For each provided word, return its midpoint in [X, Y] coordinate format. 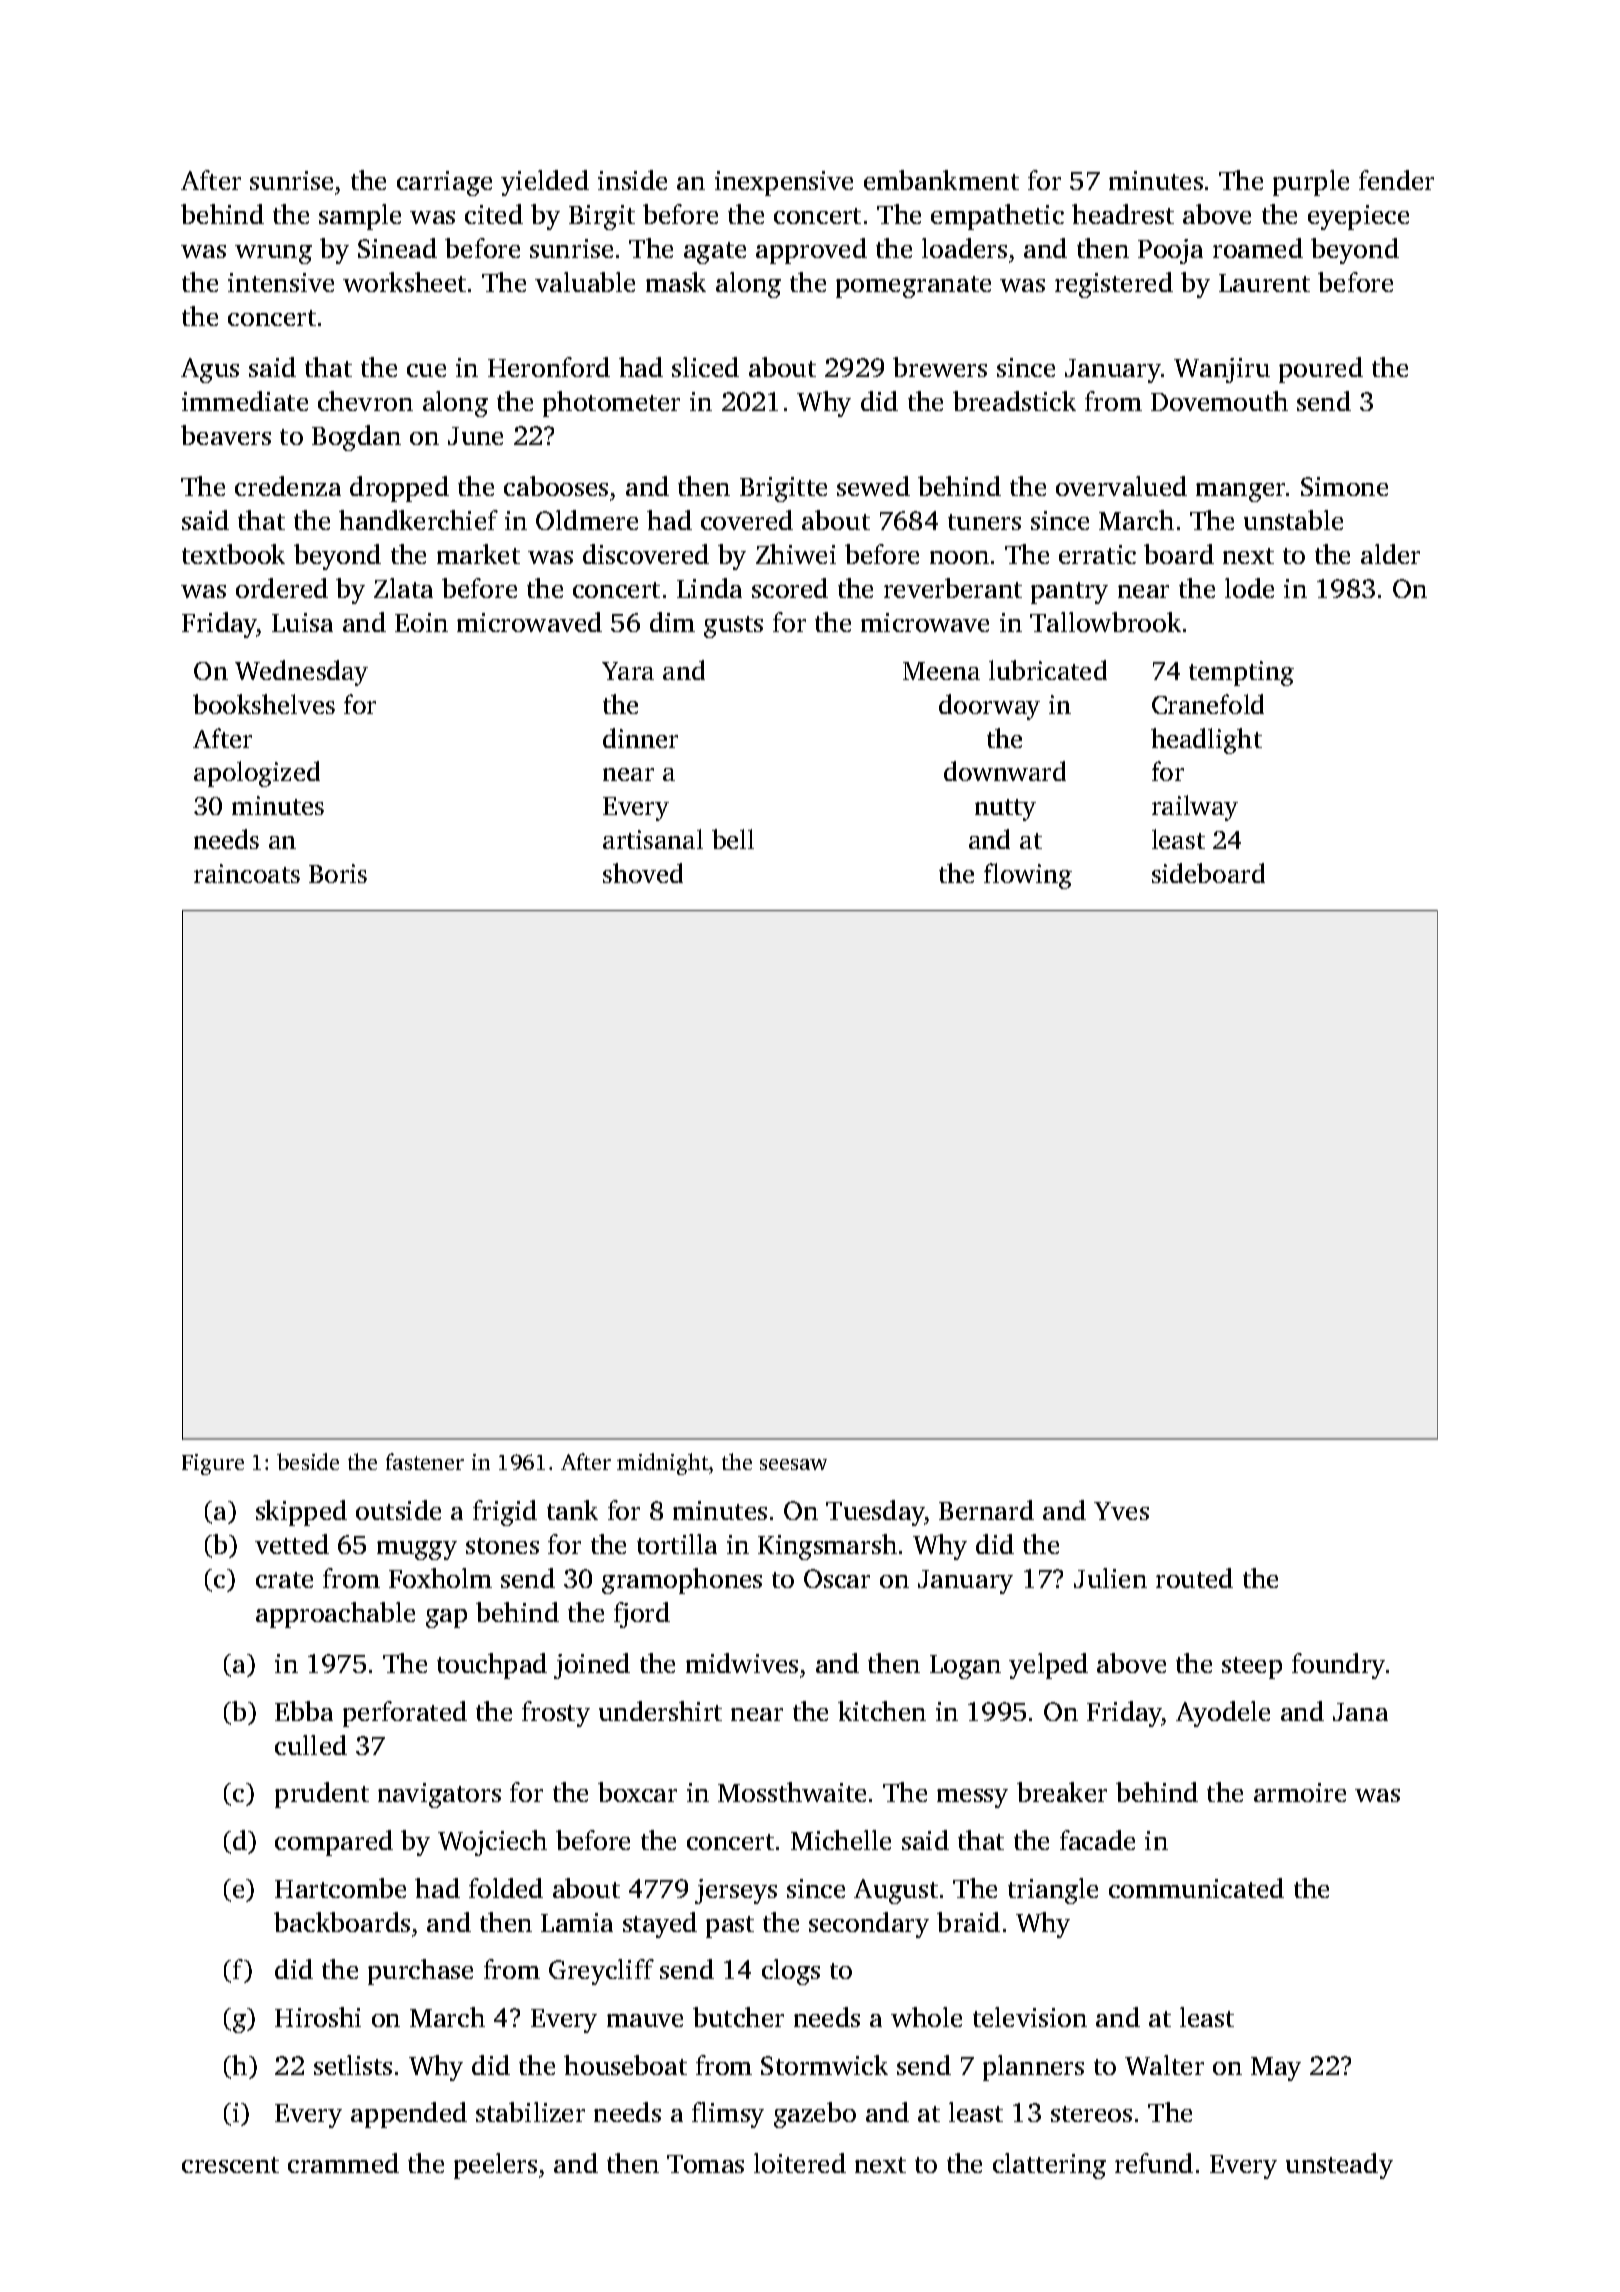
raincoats [247, 873]
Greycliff [601, 1972]
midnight [663, 1464]
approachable [335, 1615]
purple [1311, 183]
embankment [941, 180]
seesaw [793, 1464]
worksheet [404, 282]
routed [1194, 1578]
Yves [1121, 1511]
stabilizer [530, 2112]
